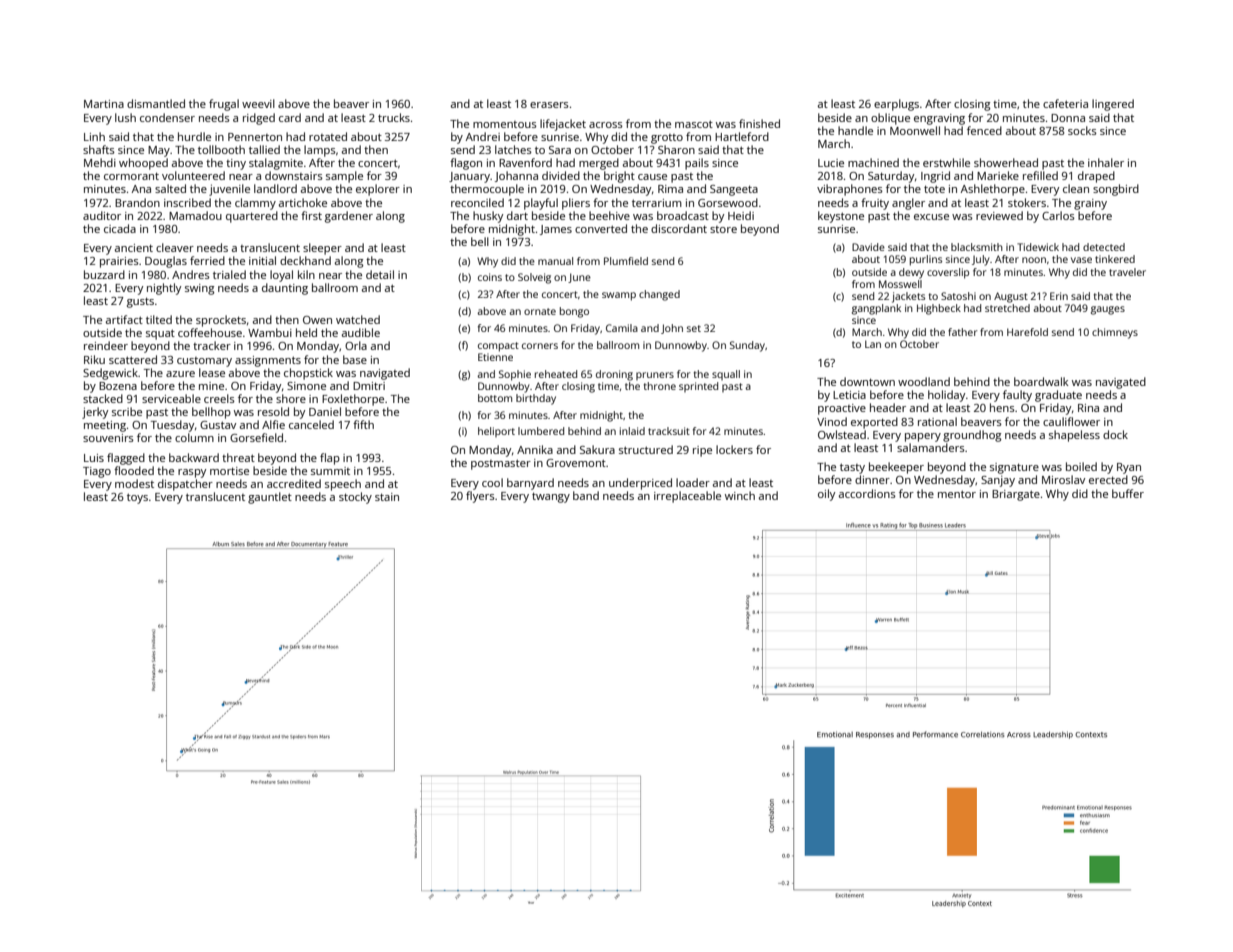  What do you see at coordinates (1041, 381) in the page?
I see `boardwalk` at bounding box center [1041, 381].
